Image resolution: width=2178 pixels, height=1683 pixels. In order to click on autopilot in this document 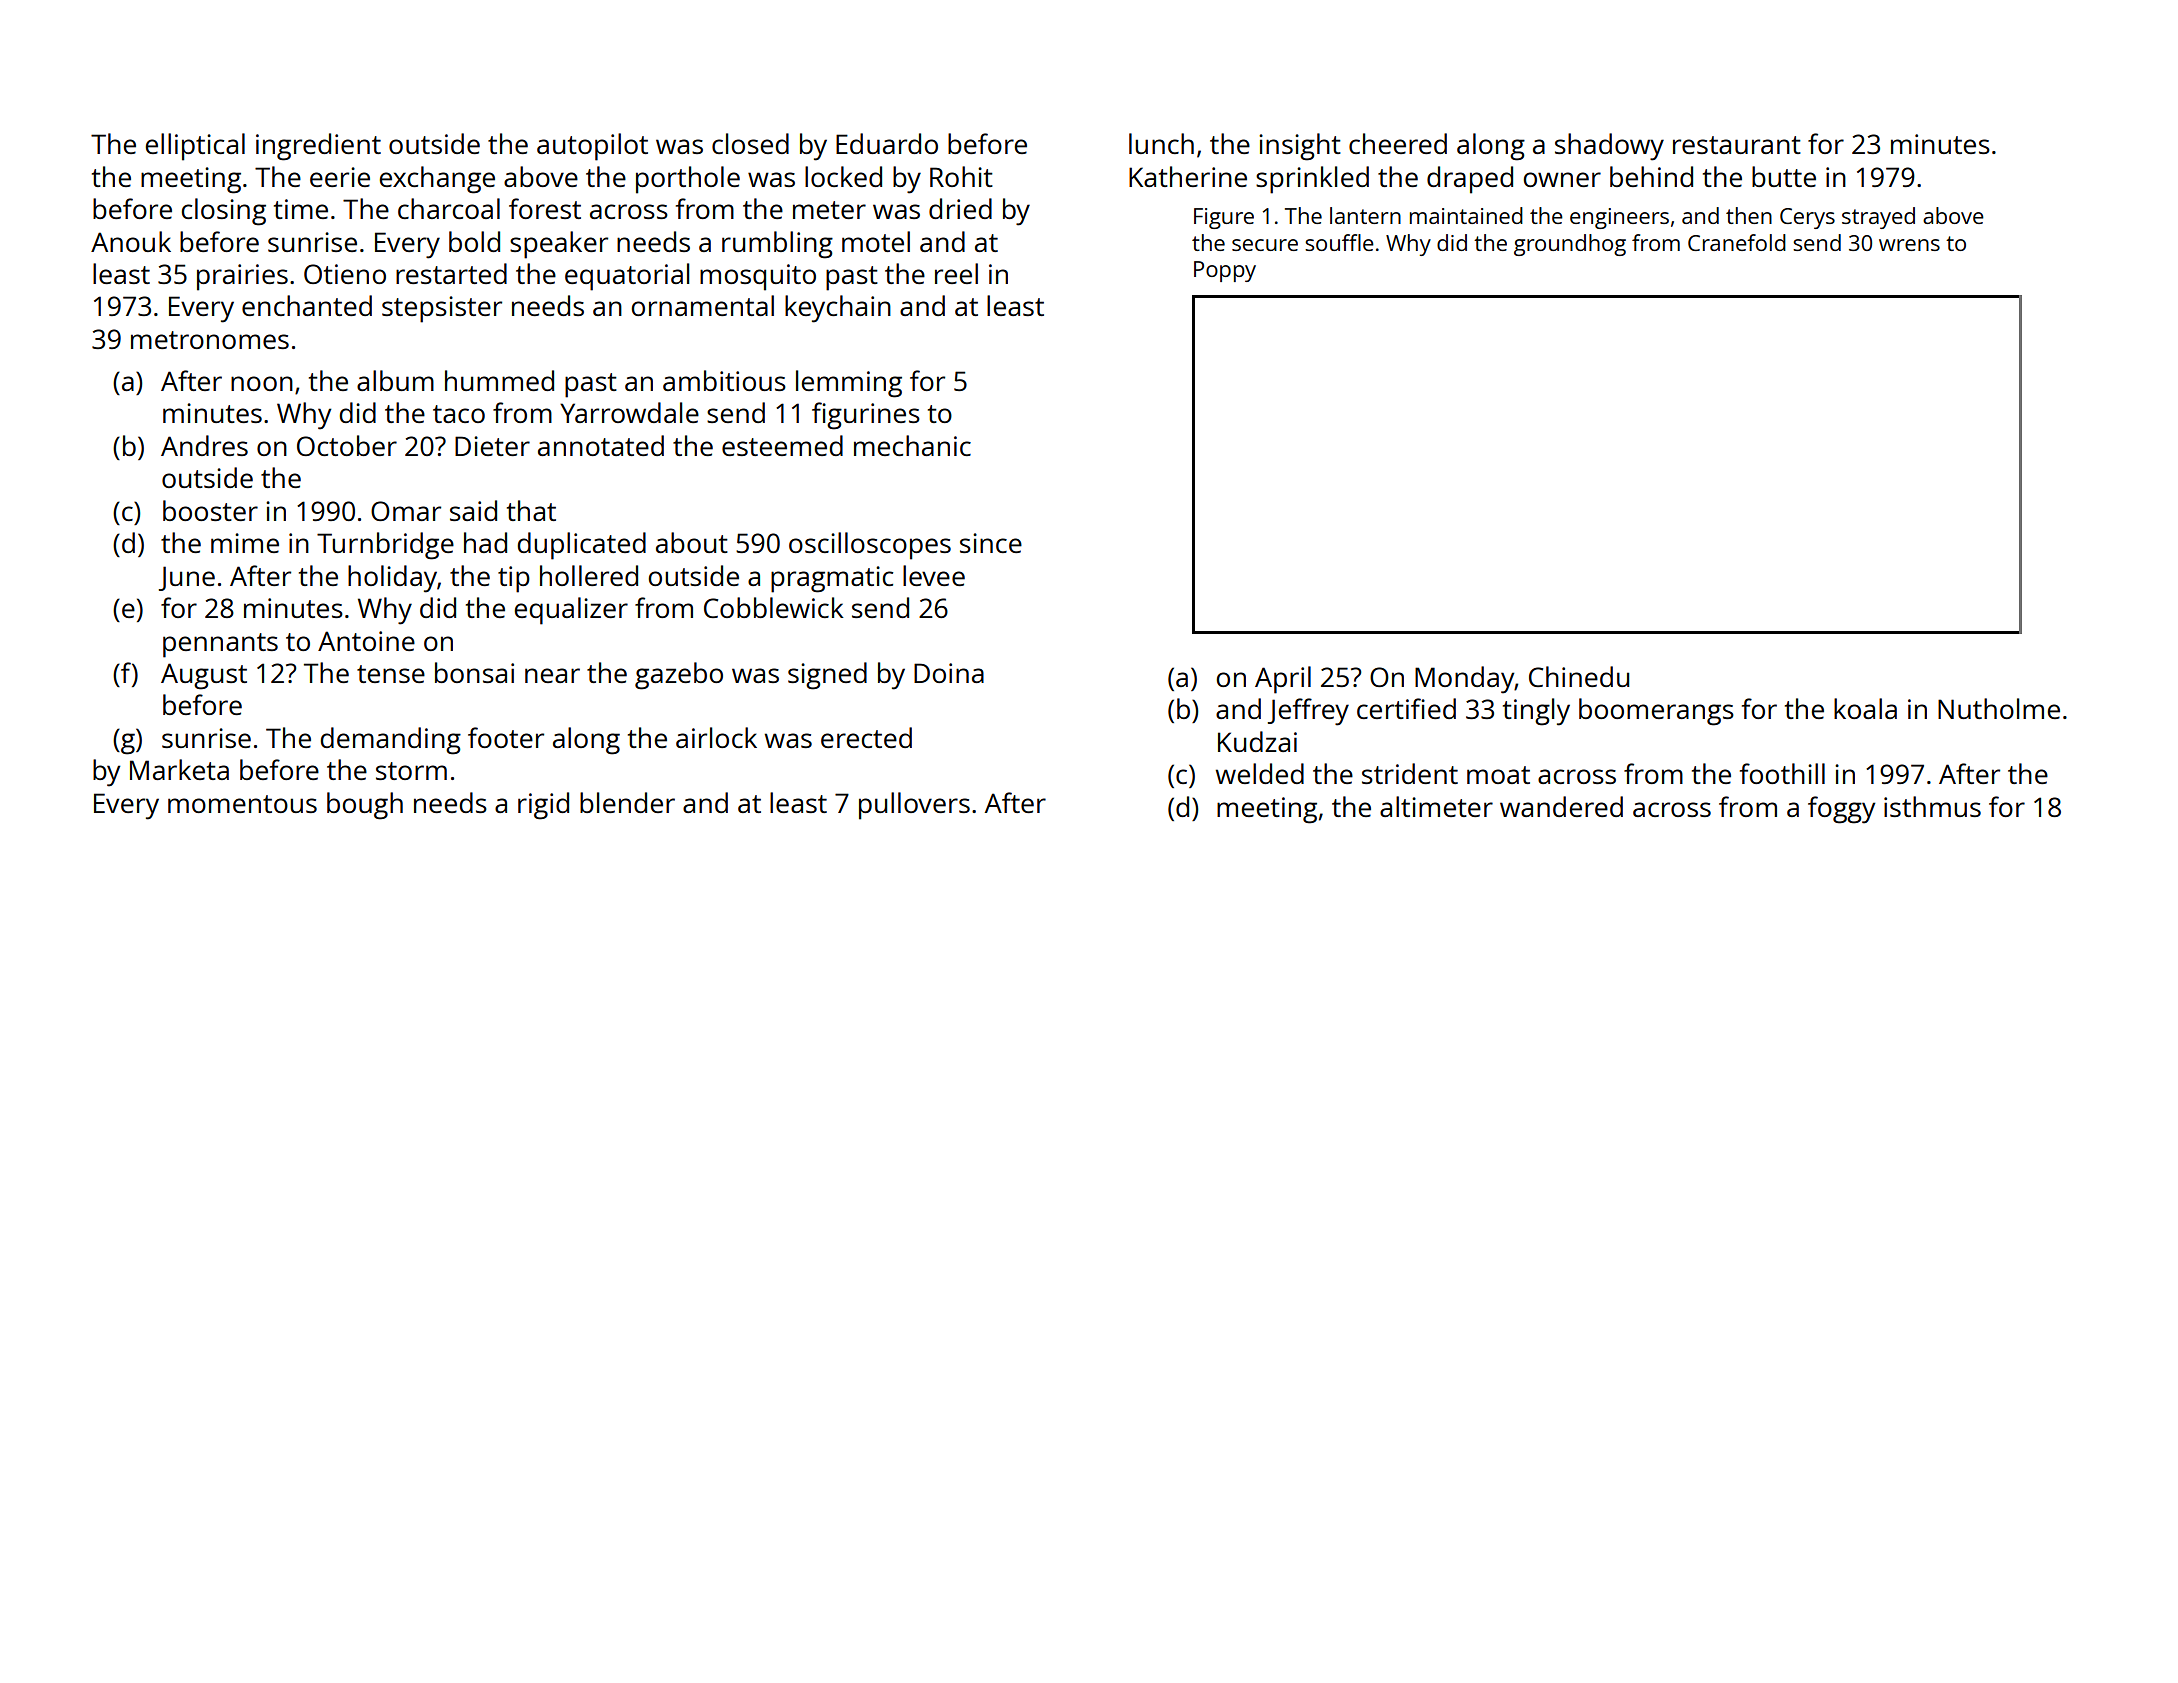, I will do `click(592, 147)`.
